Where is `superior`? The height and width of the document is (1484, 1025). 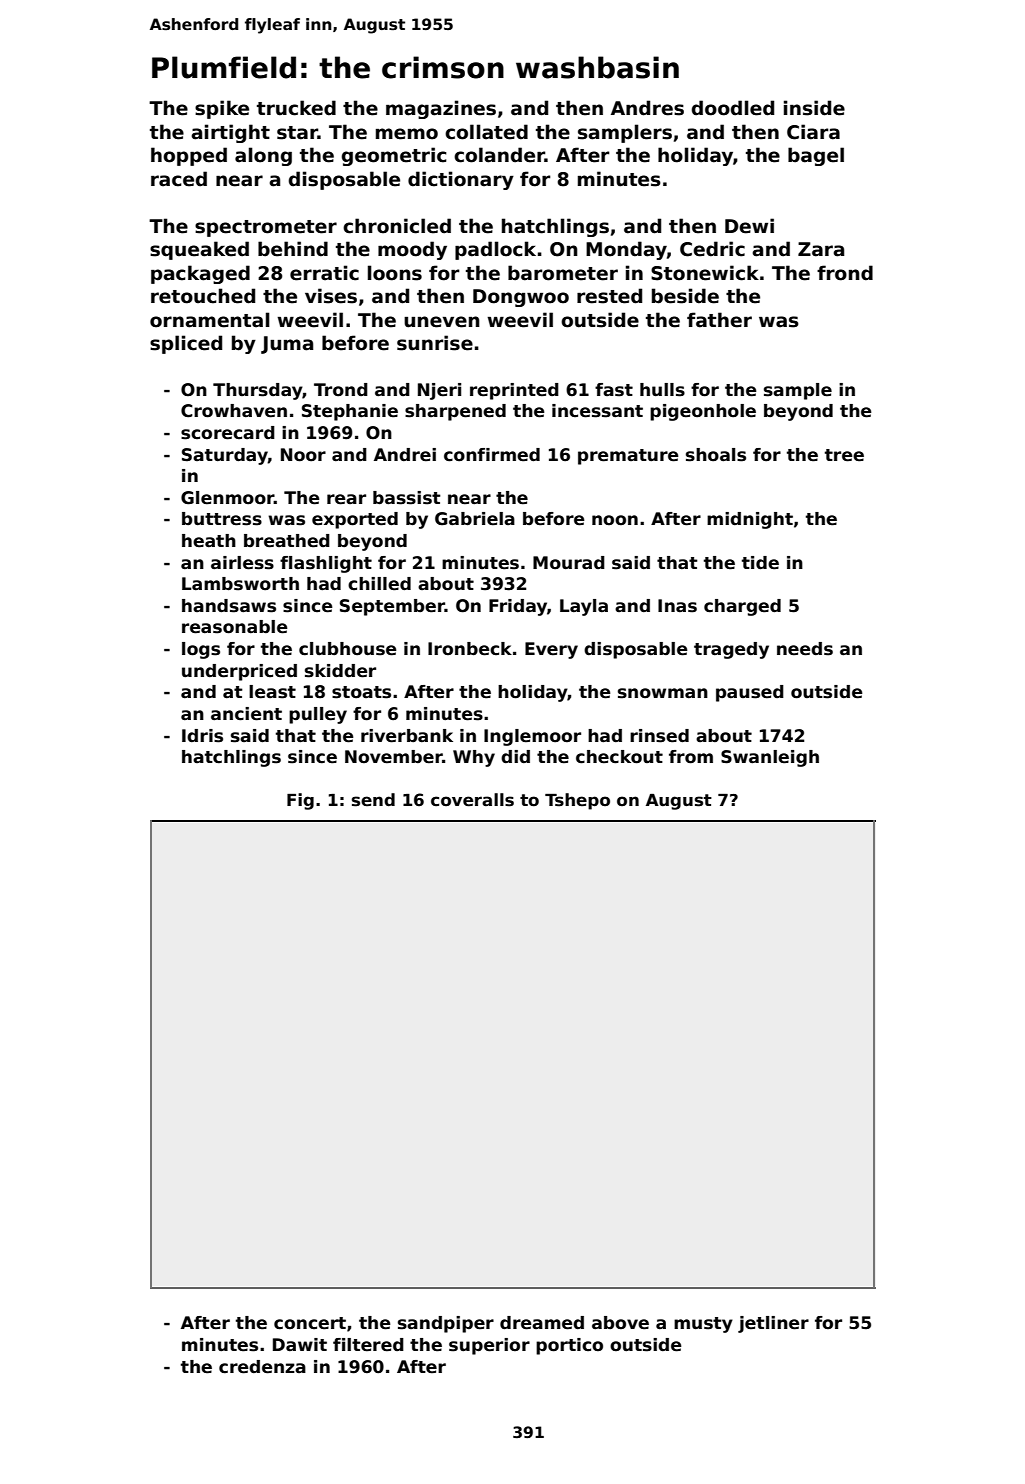 superior is located at coordinates (489, 1346).
